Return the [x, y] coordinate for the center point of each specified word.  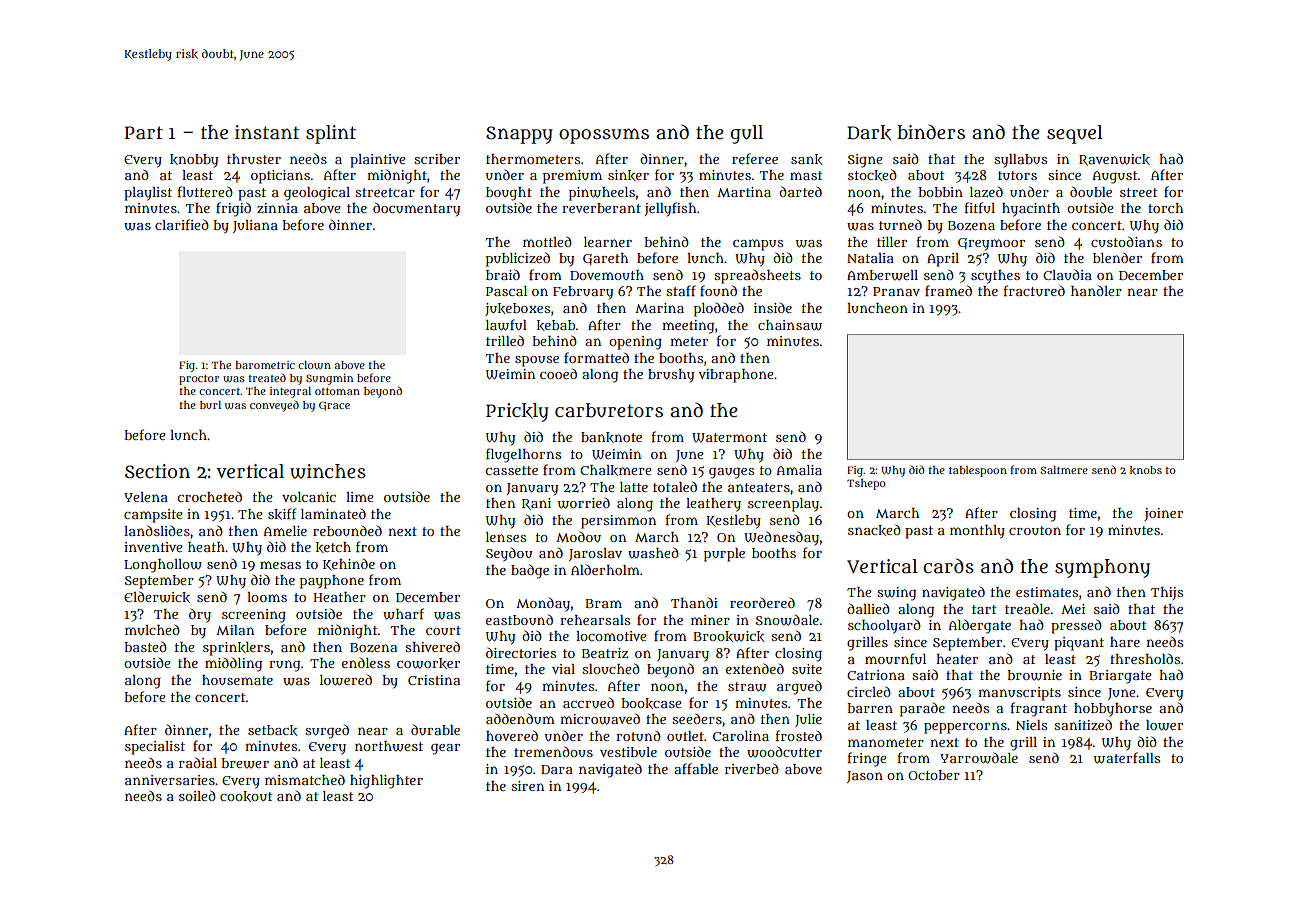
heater [957, 659]
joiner [1163, 514]
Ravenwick [1114, 160]
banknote [611, 437]
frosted [799, 735]
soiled [197, 795]
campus [758, 245]
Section [157, 471]
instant [267, 132]
